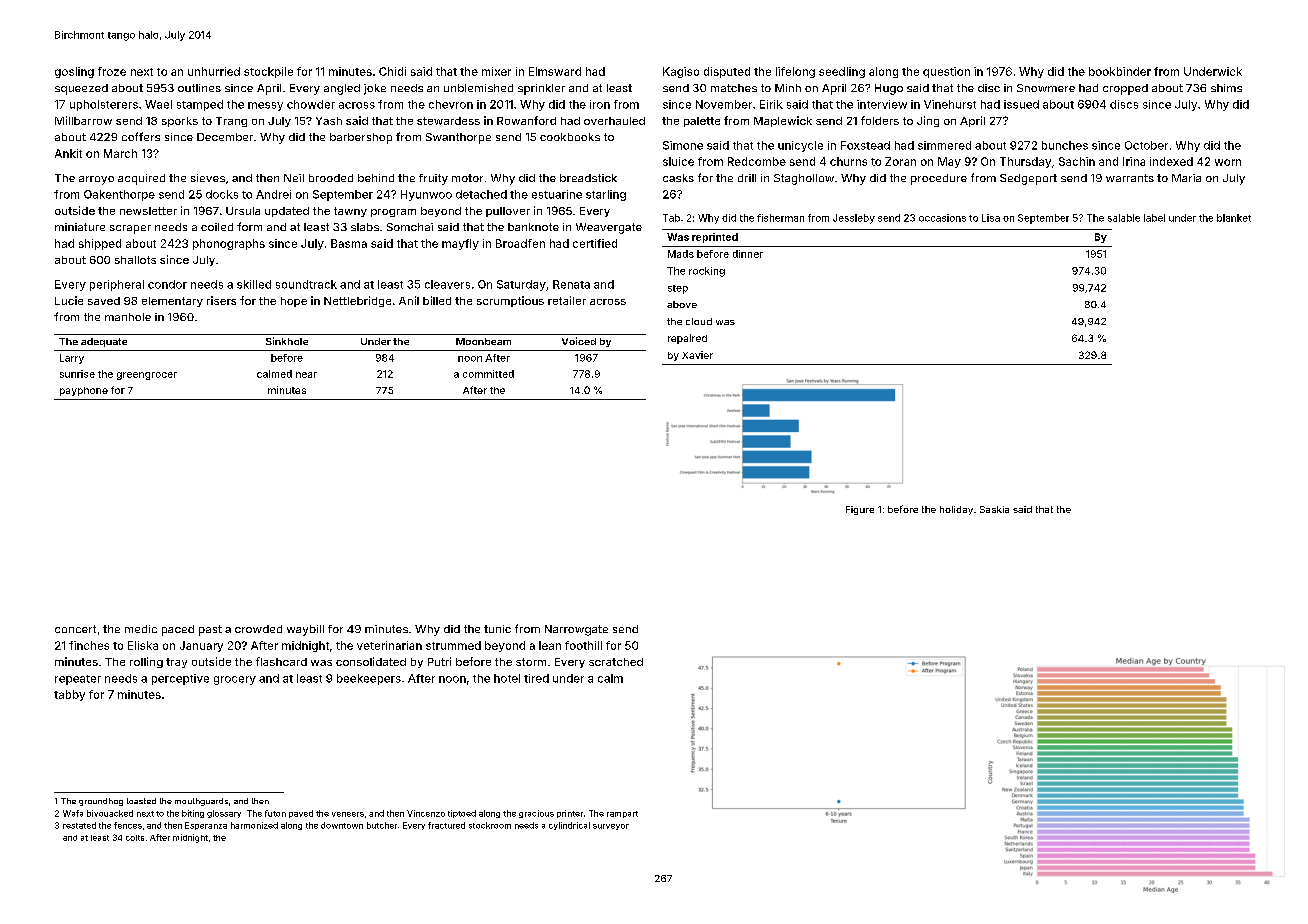 The height and width of the page is (924, 1308). I want to click on Weavergate, so click(609, 228).
